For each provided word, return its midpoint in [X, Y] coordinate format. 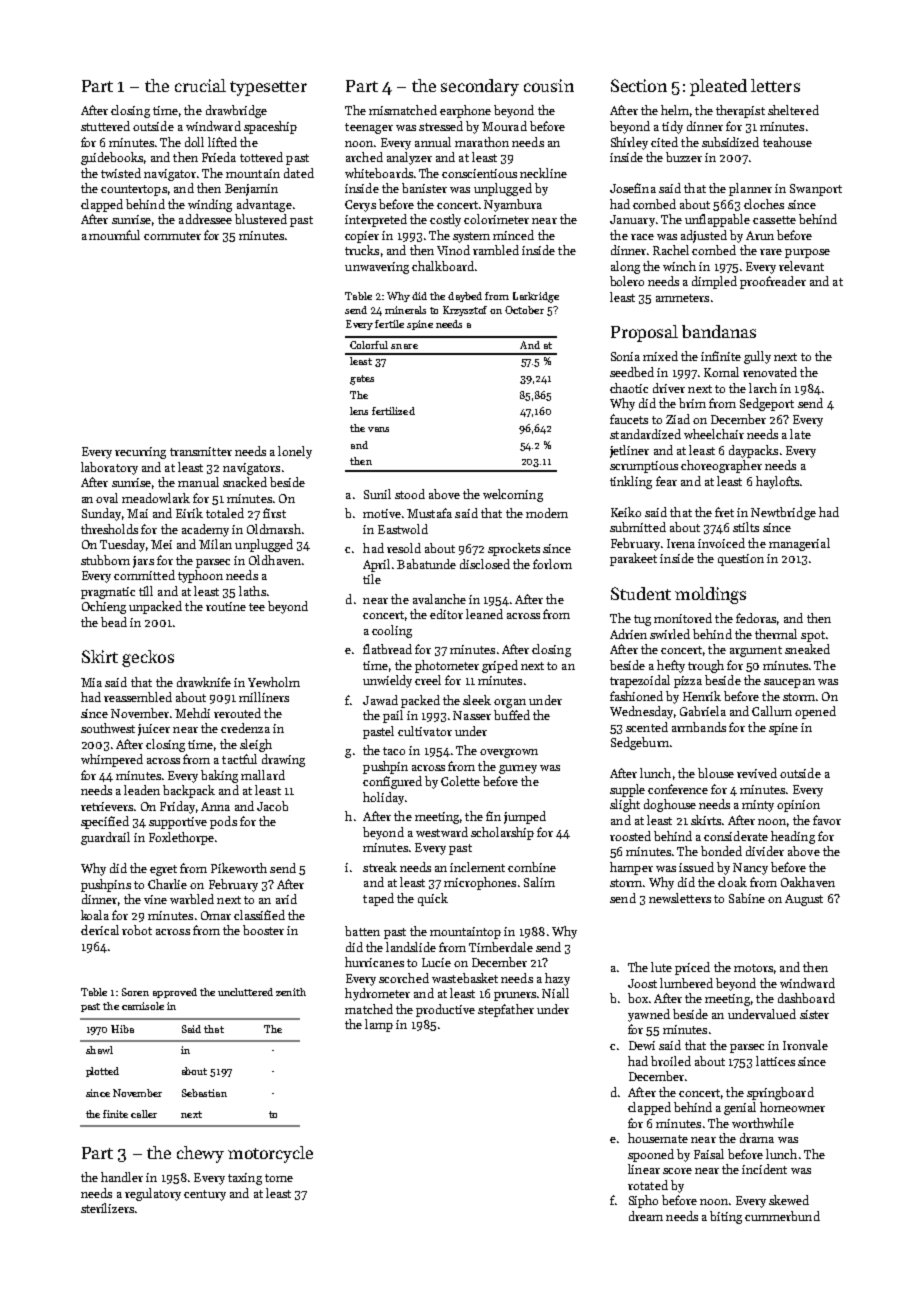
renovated [770, 372]
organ [510, 703]
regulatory [153, 1194]
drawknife [204, 682]
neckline [543, 173]
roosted [630, 836]
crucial [200, 85]
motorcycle [270, 1154]
